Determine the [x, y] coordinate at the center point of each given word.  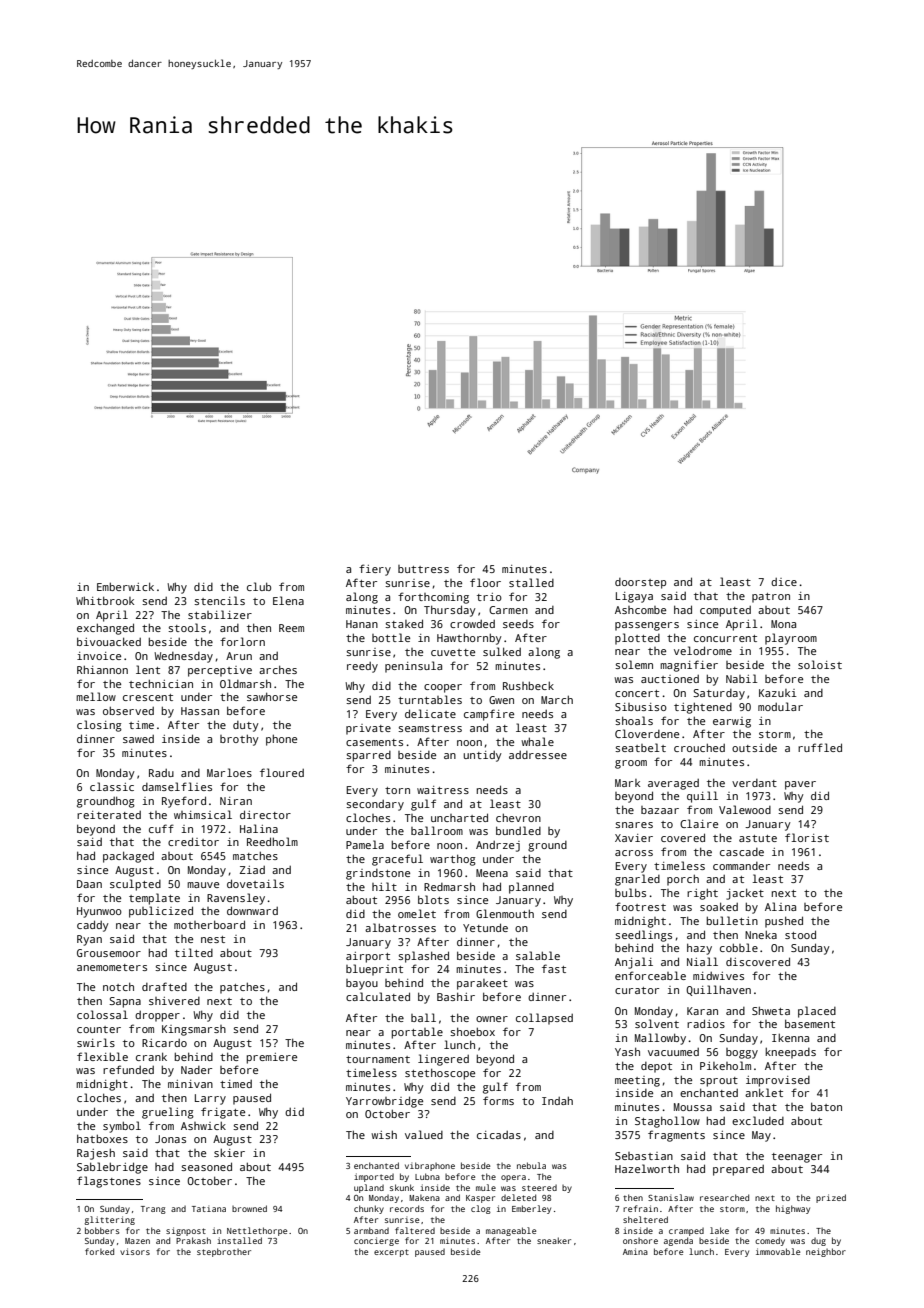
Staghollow [667, 1122]
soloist [820, 664]
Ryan [89, 940]
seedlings [643, 936]
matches [255, 855]
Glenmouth [505, 913]
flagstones [109, 1182]
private [368, 729]
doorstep [640, 583]
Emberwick [125, 586]
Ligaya [634, 597]
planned [531, 888]
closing [99, 726]
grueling [168, 1113]
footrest [640, 906]
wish [384, 1134]
